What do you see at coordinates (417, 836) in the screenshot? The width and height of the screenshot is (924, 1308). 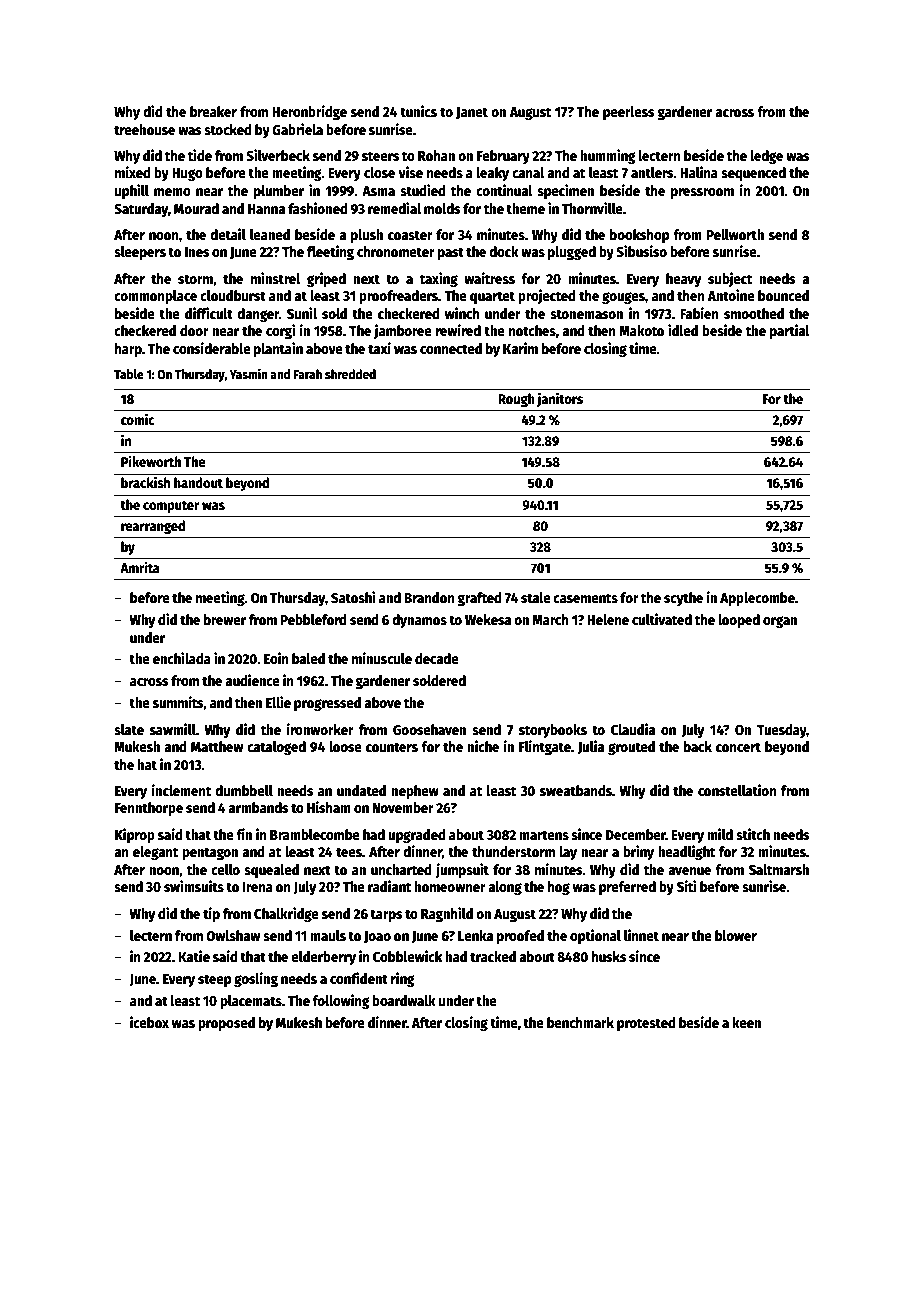 I see `upgraded` at bounding box center [417, 836].
